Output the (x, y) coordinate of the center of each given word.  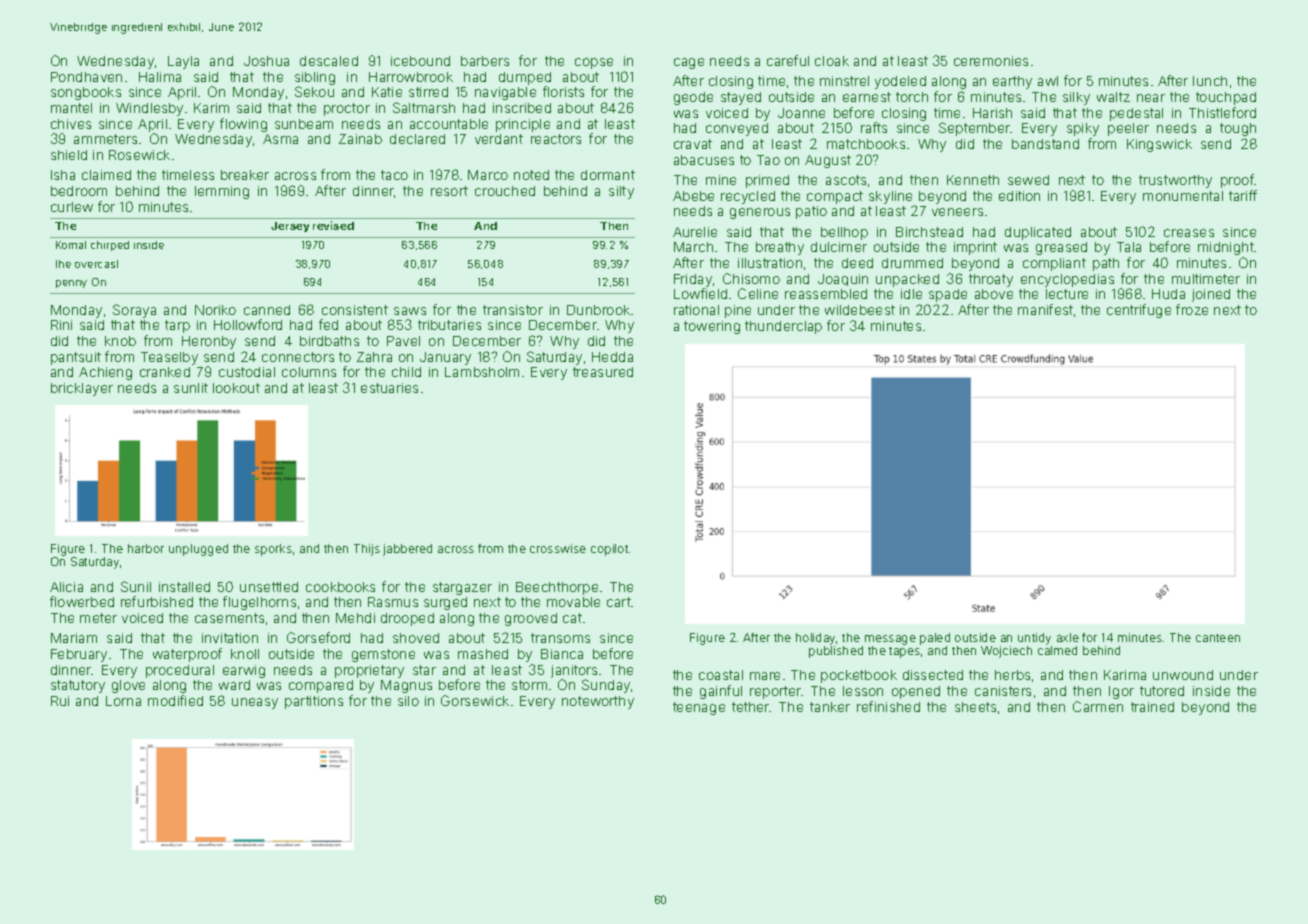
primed (767, 181)
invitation (230, 638)
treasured (603, 372)
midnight (1226, 248)
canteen (1218, 638)
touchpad (1226, 98)
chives (71, 124)
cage (689, 63)
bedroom (79, 191)
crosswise (558, 548)
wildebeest (860, 310)
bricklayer (82, 389)
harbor (146, 548)
